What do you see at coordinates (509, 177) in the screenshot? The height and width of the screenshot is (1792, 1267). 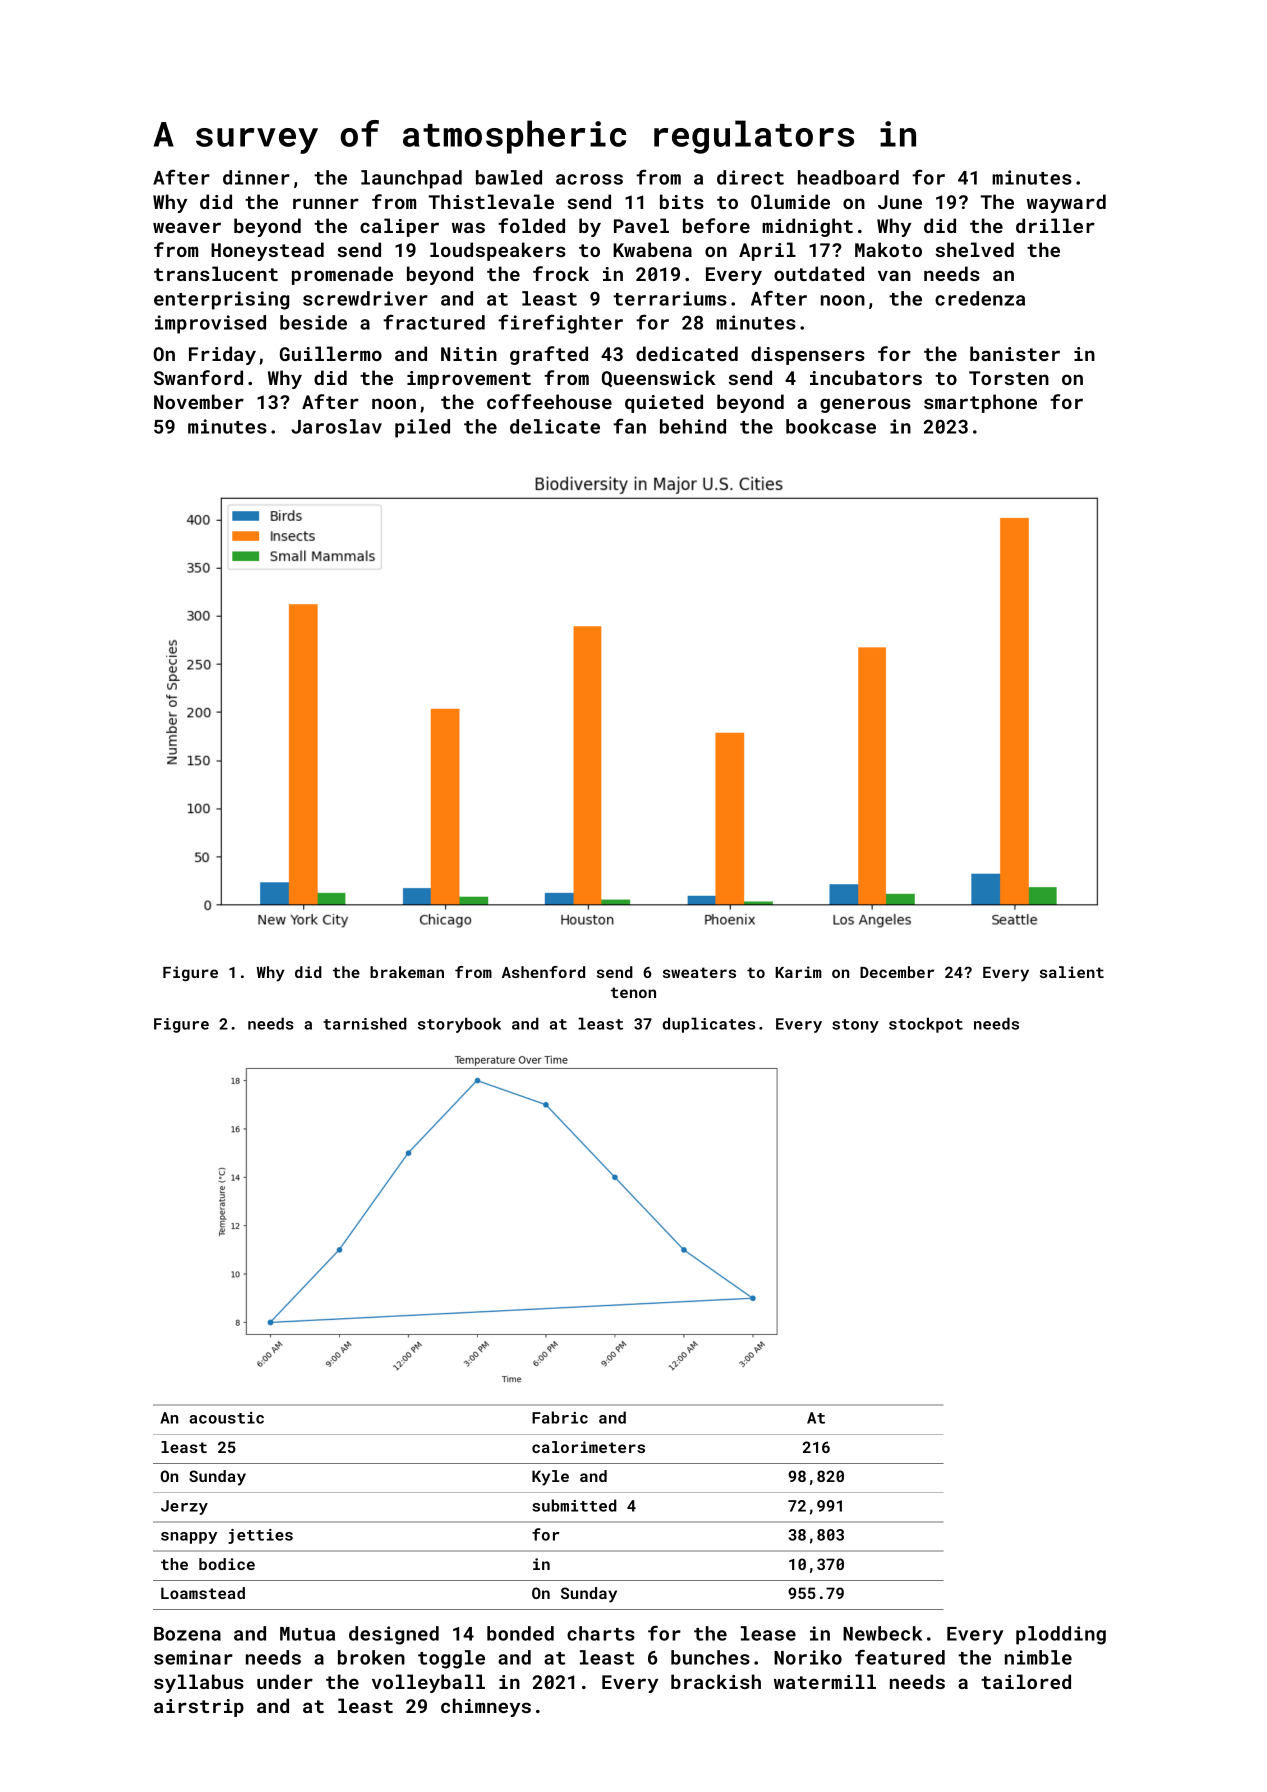 I see `bawled` at bounding box center [509, 177].
